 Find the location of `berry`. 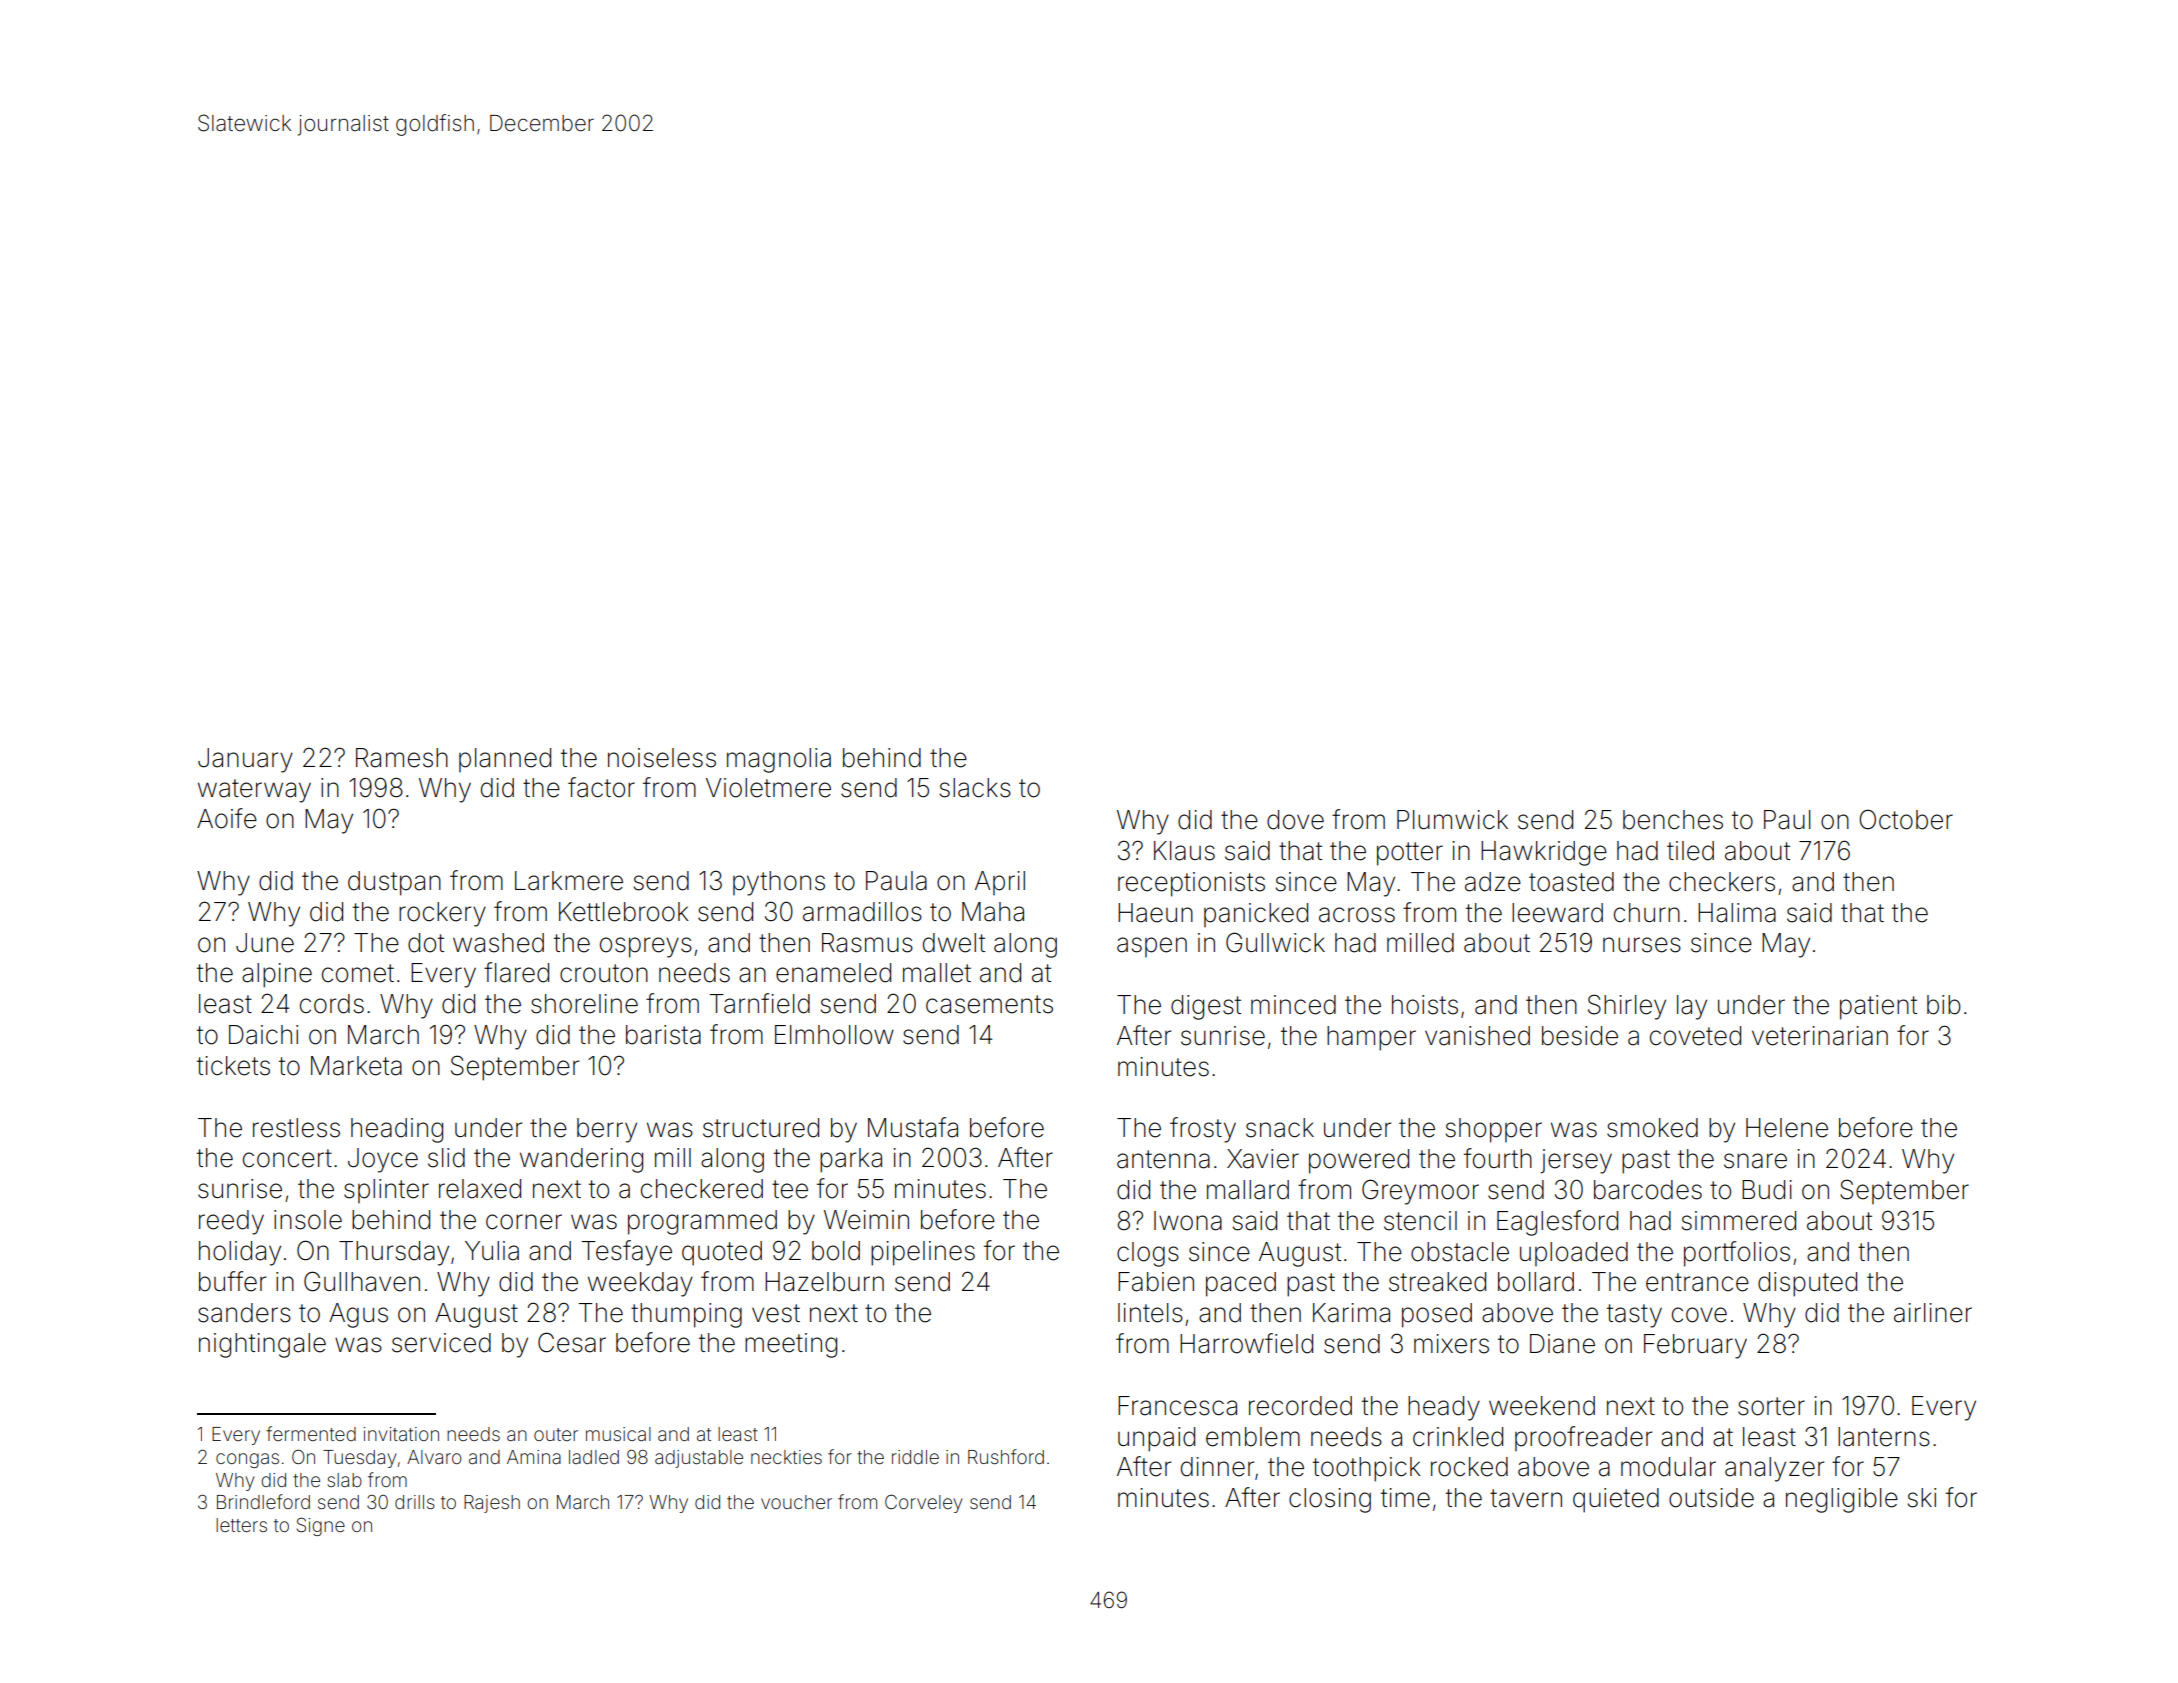

berry is located at coordinates (607, 1130).
